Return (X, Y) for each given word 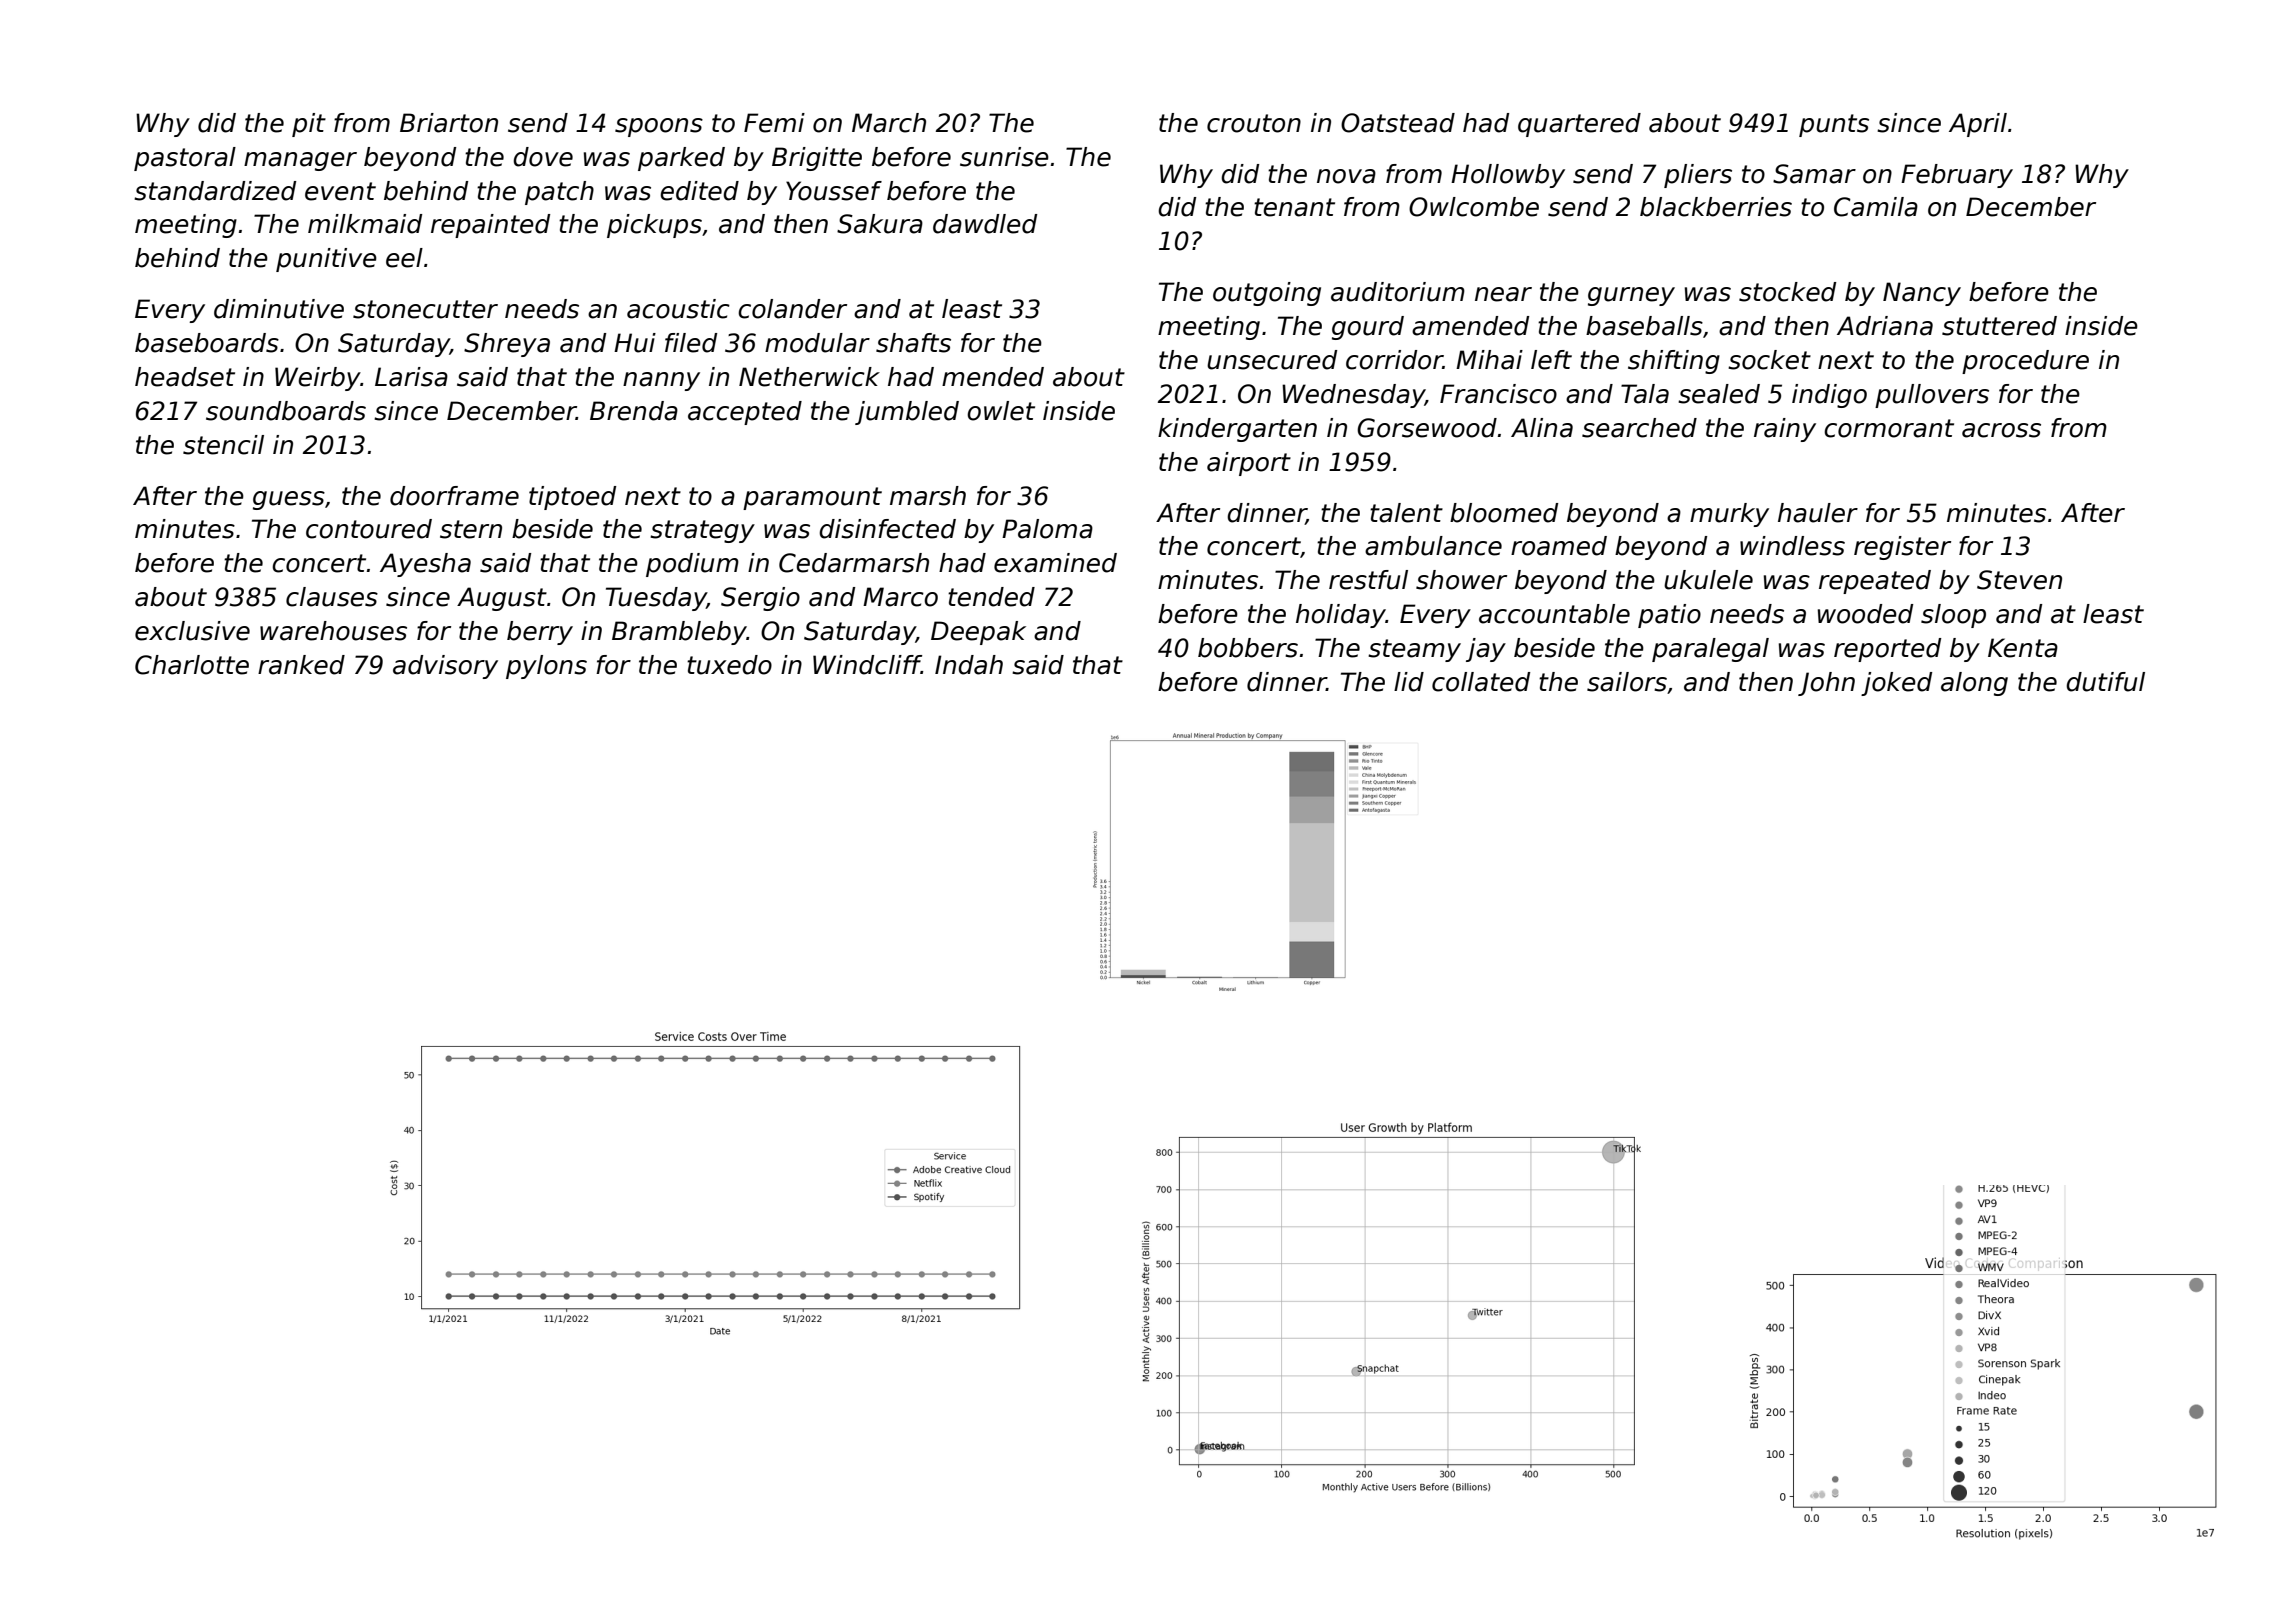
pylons (546, 667)
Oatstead (1398, 123)
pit (309, 125)
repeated (1875, 582)
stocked (1787, 292)
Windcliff (867, 665)
